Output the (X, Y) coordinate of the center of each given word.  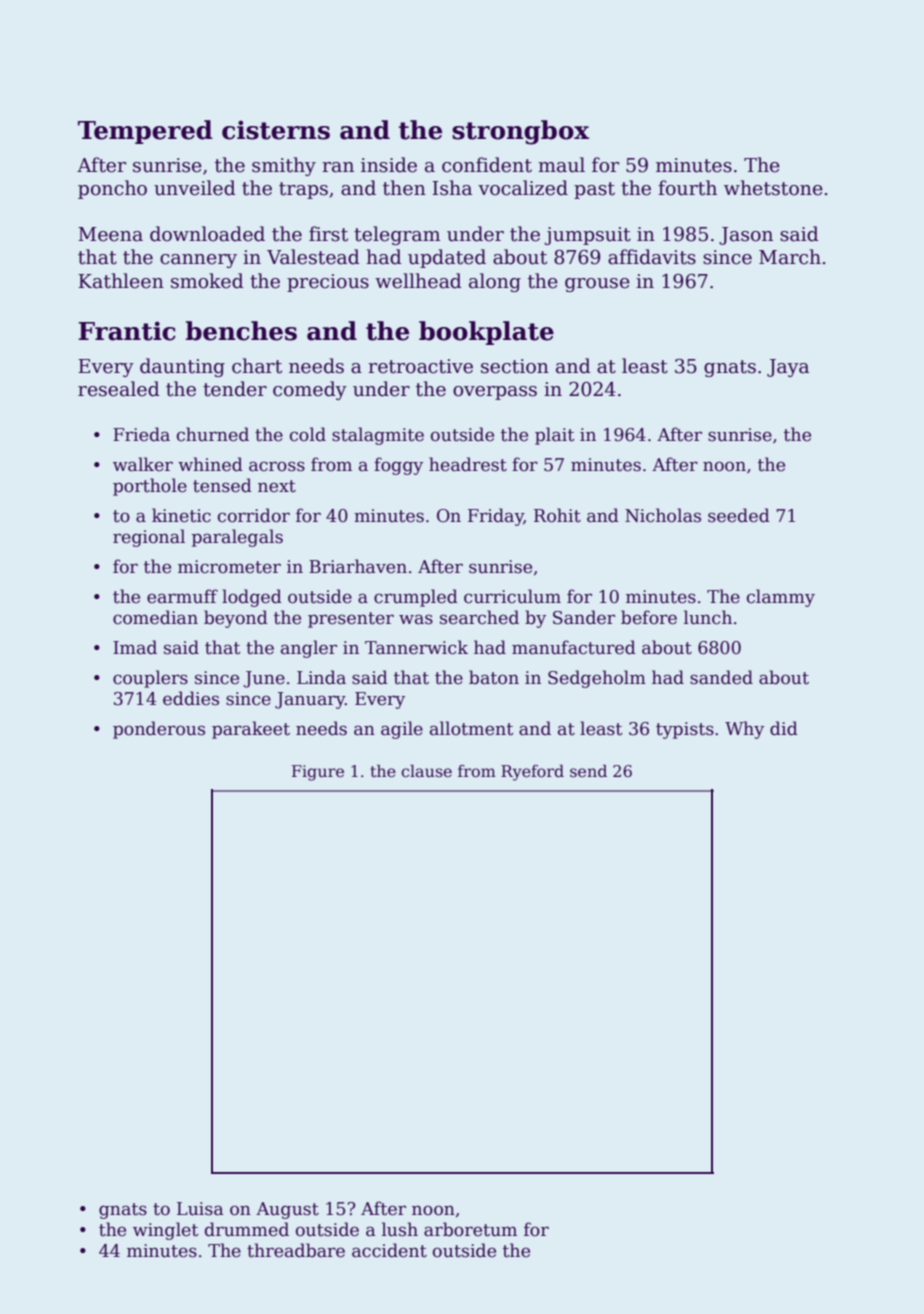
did (784, 728)
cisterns (276, 130)
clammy (781, 598)
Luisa (200, 1209)
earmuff (182, 596)
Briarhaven (358, 566)
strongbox (520, 132)
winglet (165, 1231)
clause (426, 770)
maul (561, 165)
